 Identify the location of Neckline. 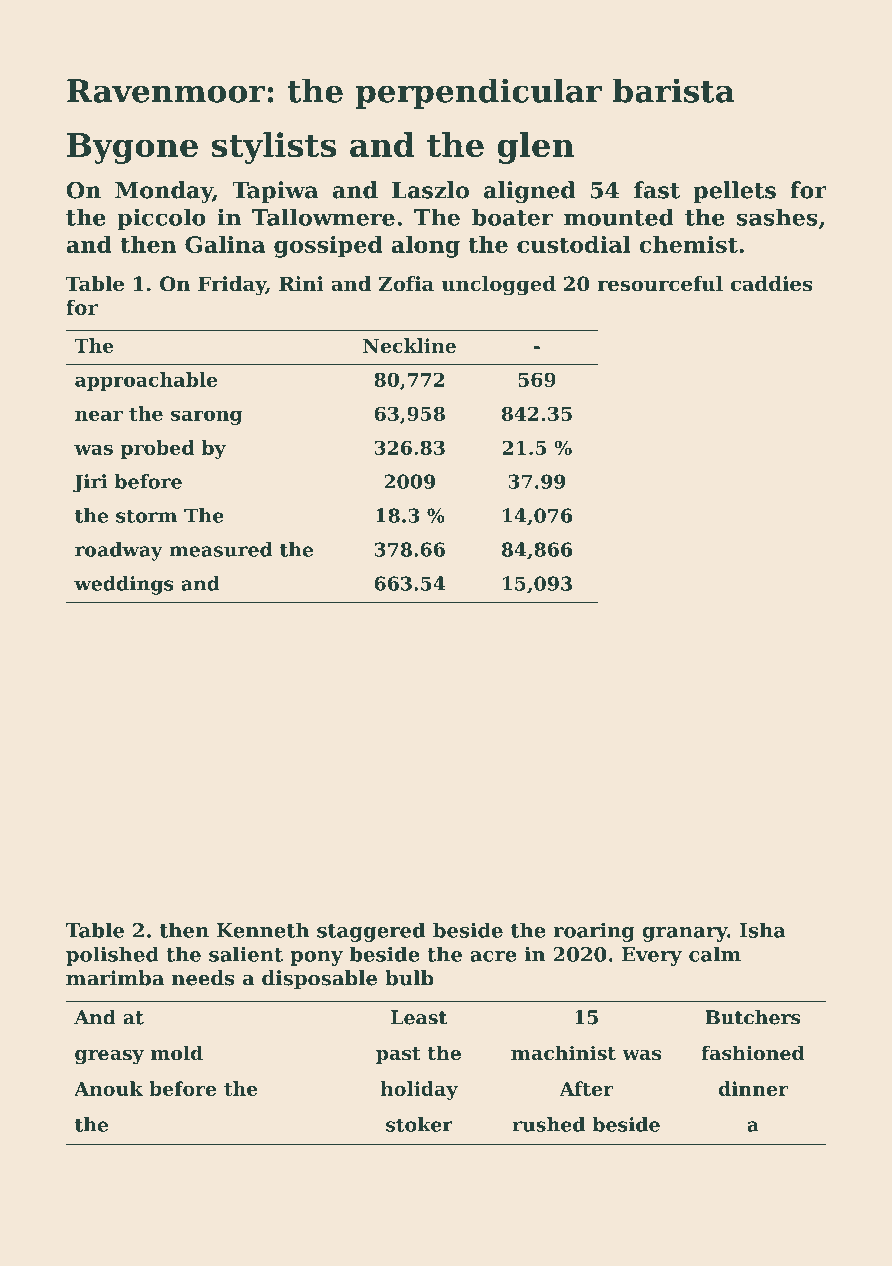
(409, 345).
